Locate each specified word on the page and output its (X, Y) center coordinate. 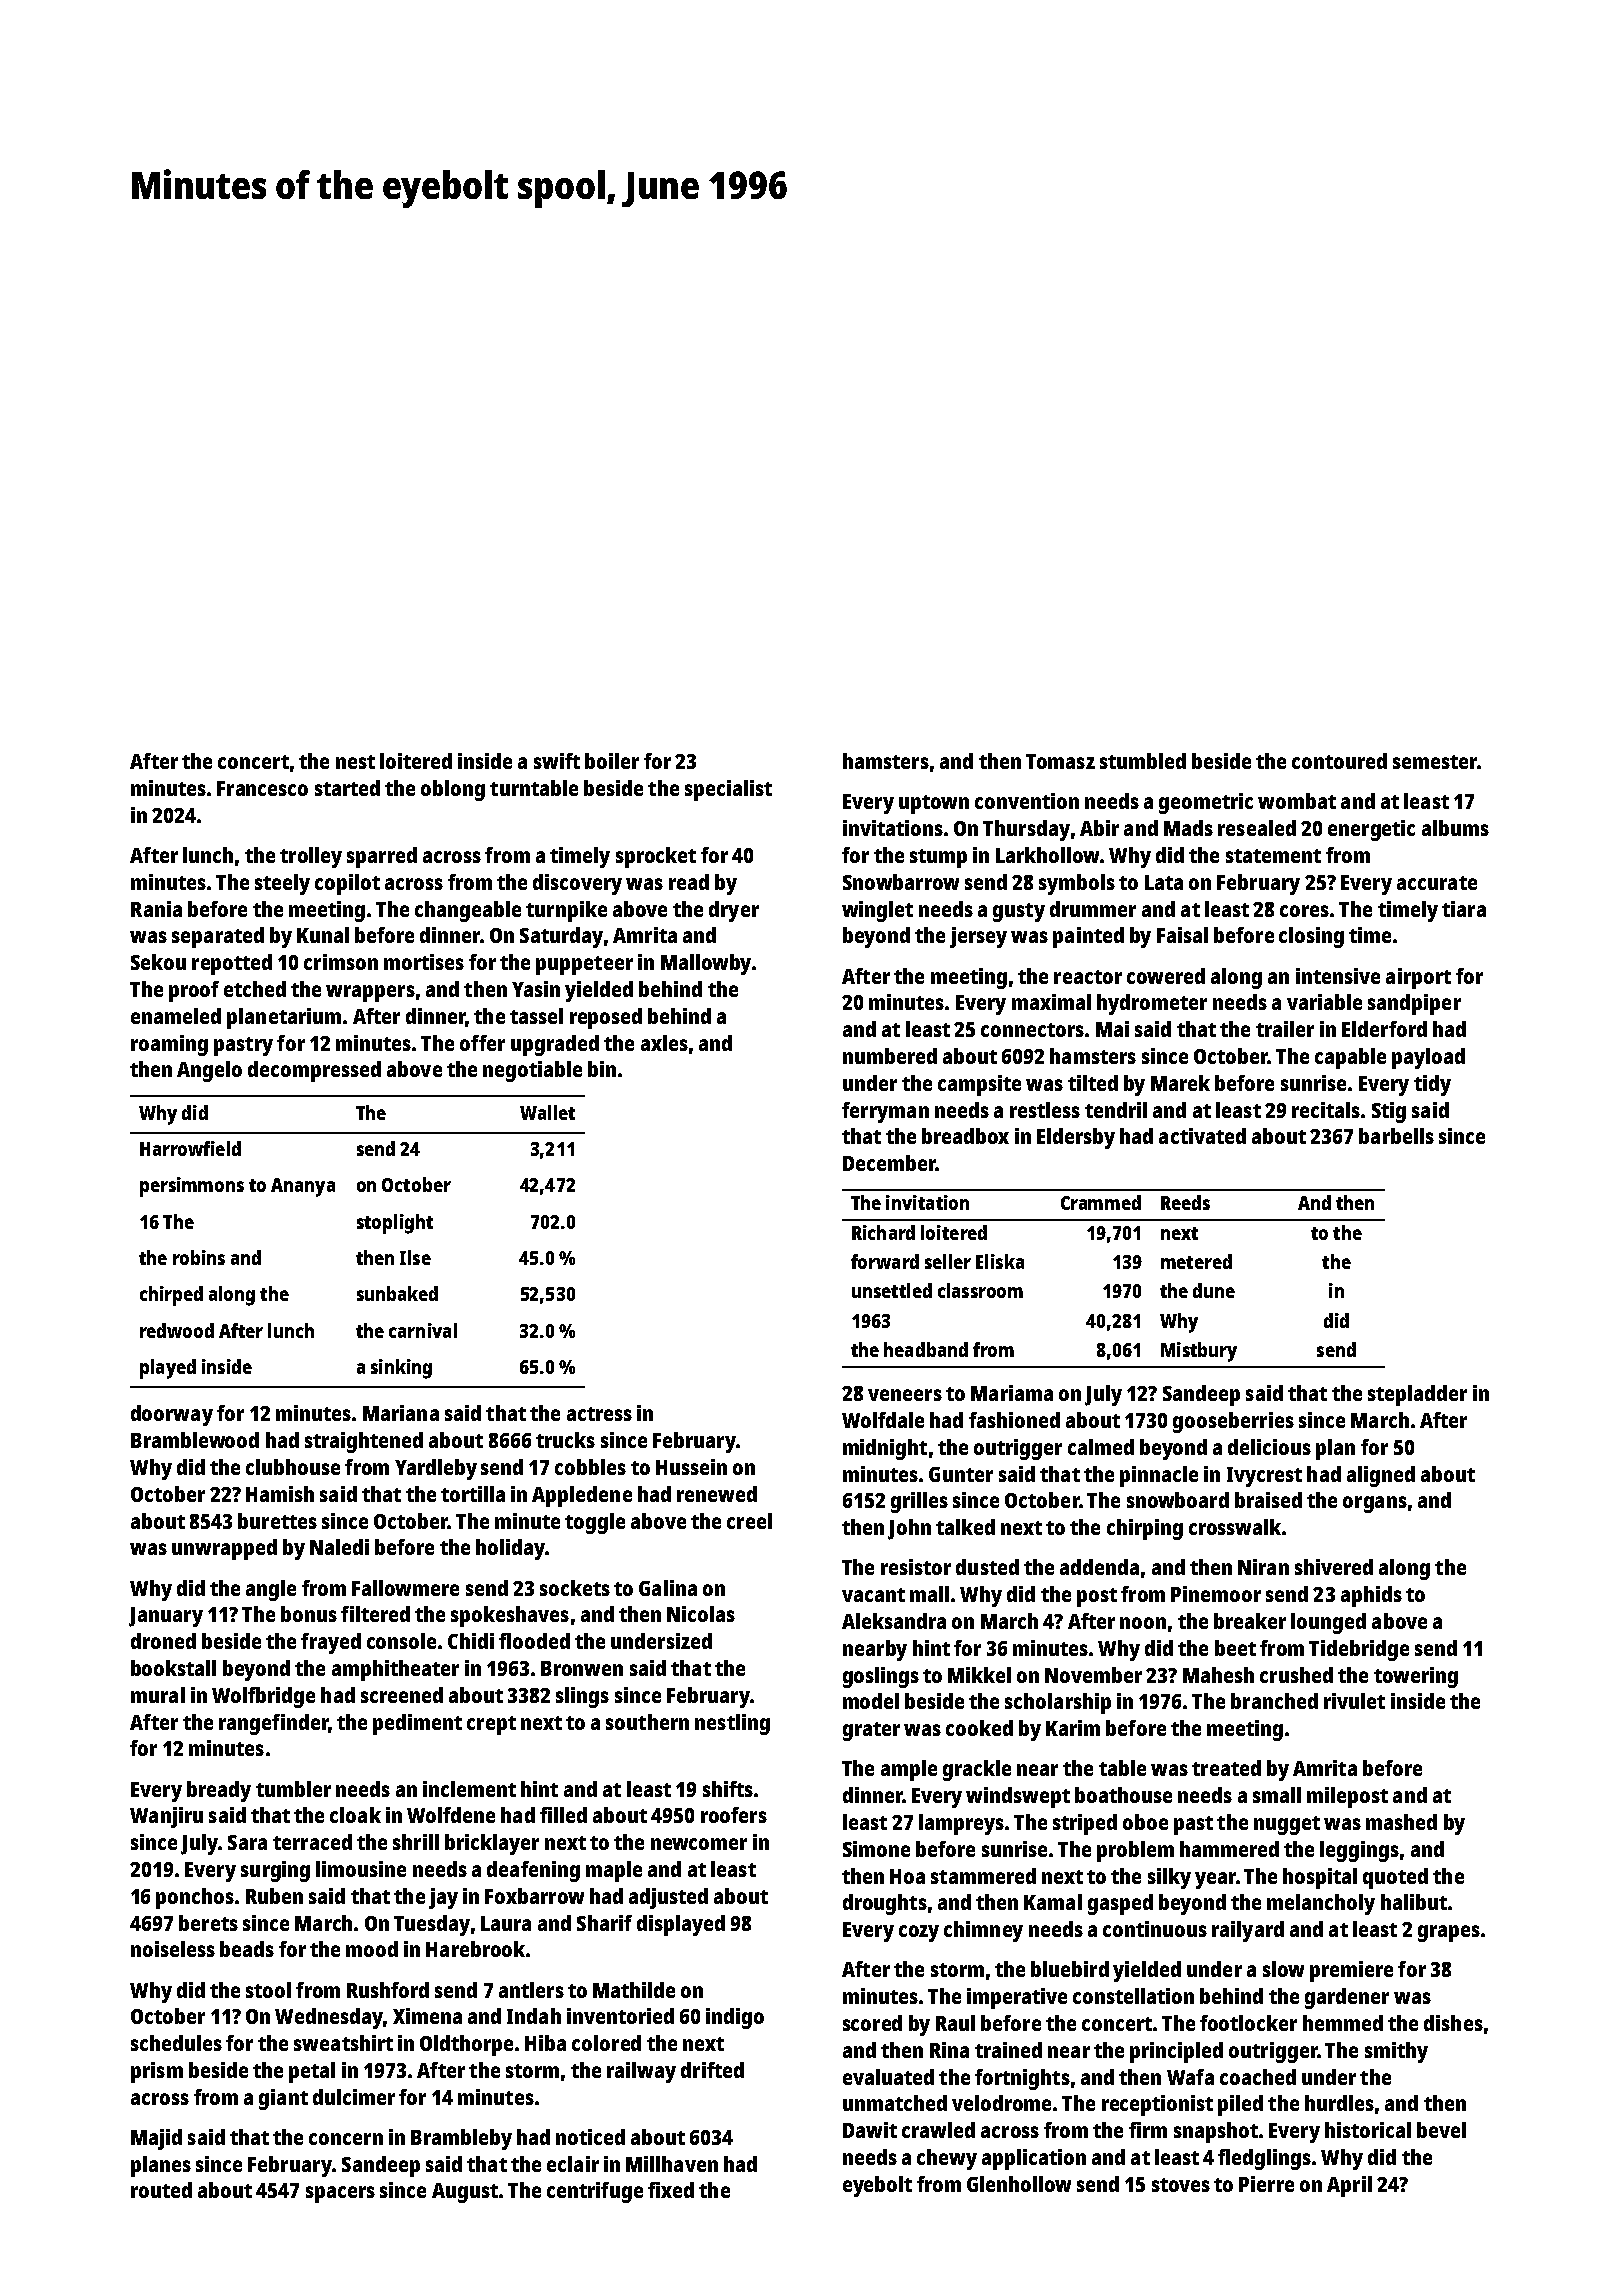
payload (1428, 1058)
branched (1274, 1701)
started (347, 788)
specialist (728, 790)
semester (1435, 762)
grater (871, 1731)
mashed (1401, 1822)
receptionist (1157, 2105)
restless (1045, 1110)
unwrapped (224, 1549)
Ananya (303, 1187)
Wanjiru (166, 1817)
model (871, 1701)
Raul (955, 2023)
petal (312, 2072)
